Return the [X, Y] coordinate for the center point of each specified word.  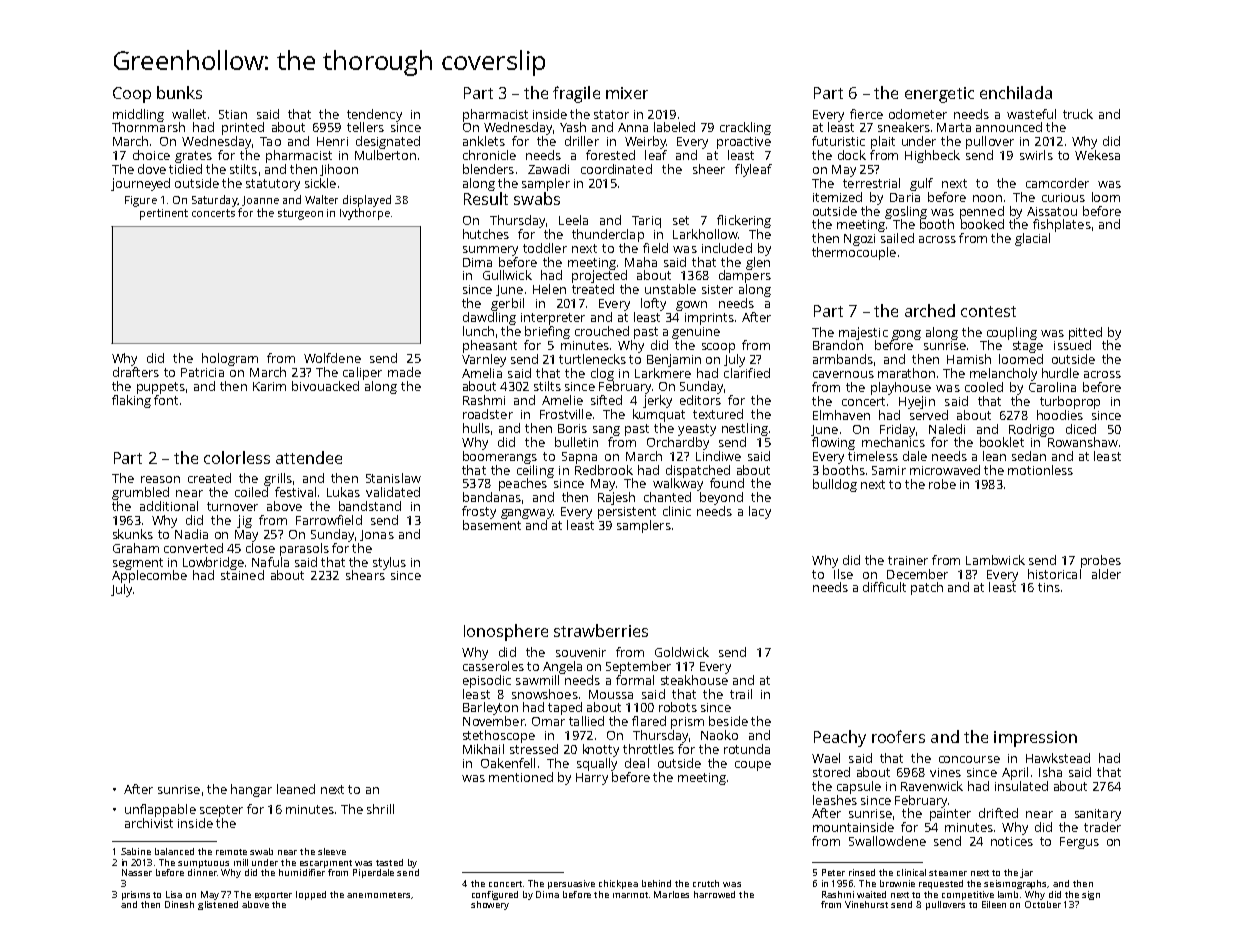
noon [987, 198]
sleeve [332, 851]
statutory [273, 185]
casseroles [493, 666]
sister [717, 289]
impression [1035, 739]
